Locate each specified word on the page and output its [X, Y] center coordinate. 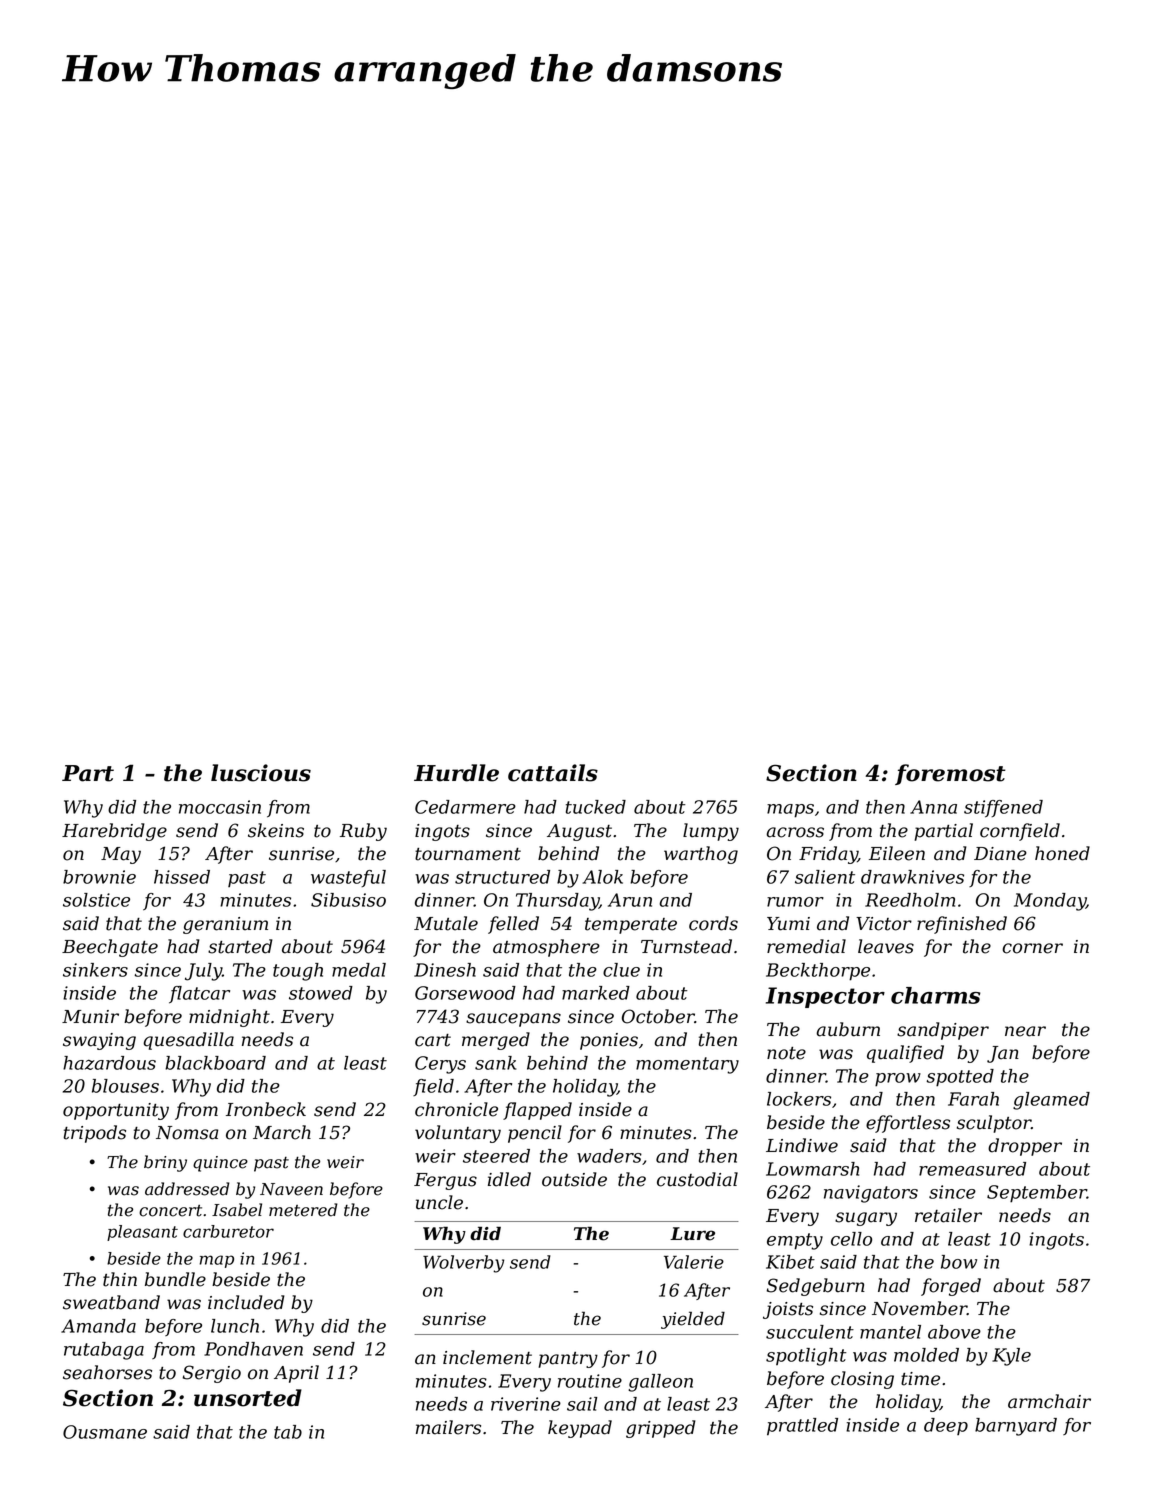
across [795, 832]
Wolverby [463, 1264]
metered [303, 1210]
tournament [468, 854]
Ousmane [105, 1432]
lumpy [711, 832]
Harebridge [114, 832]
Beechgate [110, 948]
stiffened [1003, 809]
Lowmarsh [812, 1169]
